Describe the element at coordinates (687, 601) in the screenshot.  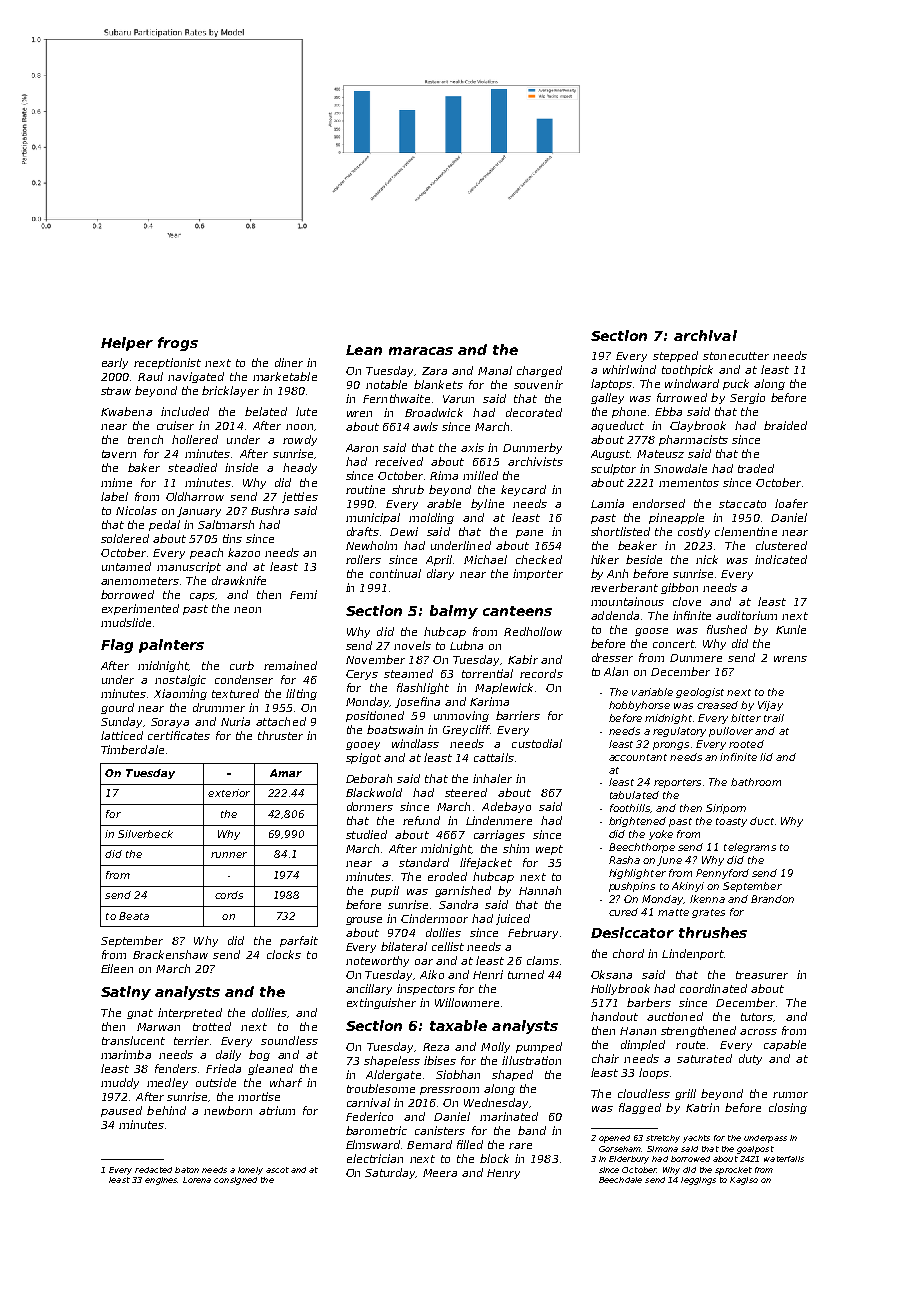
I see `clove` at that location.
